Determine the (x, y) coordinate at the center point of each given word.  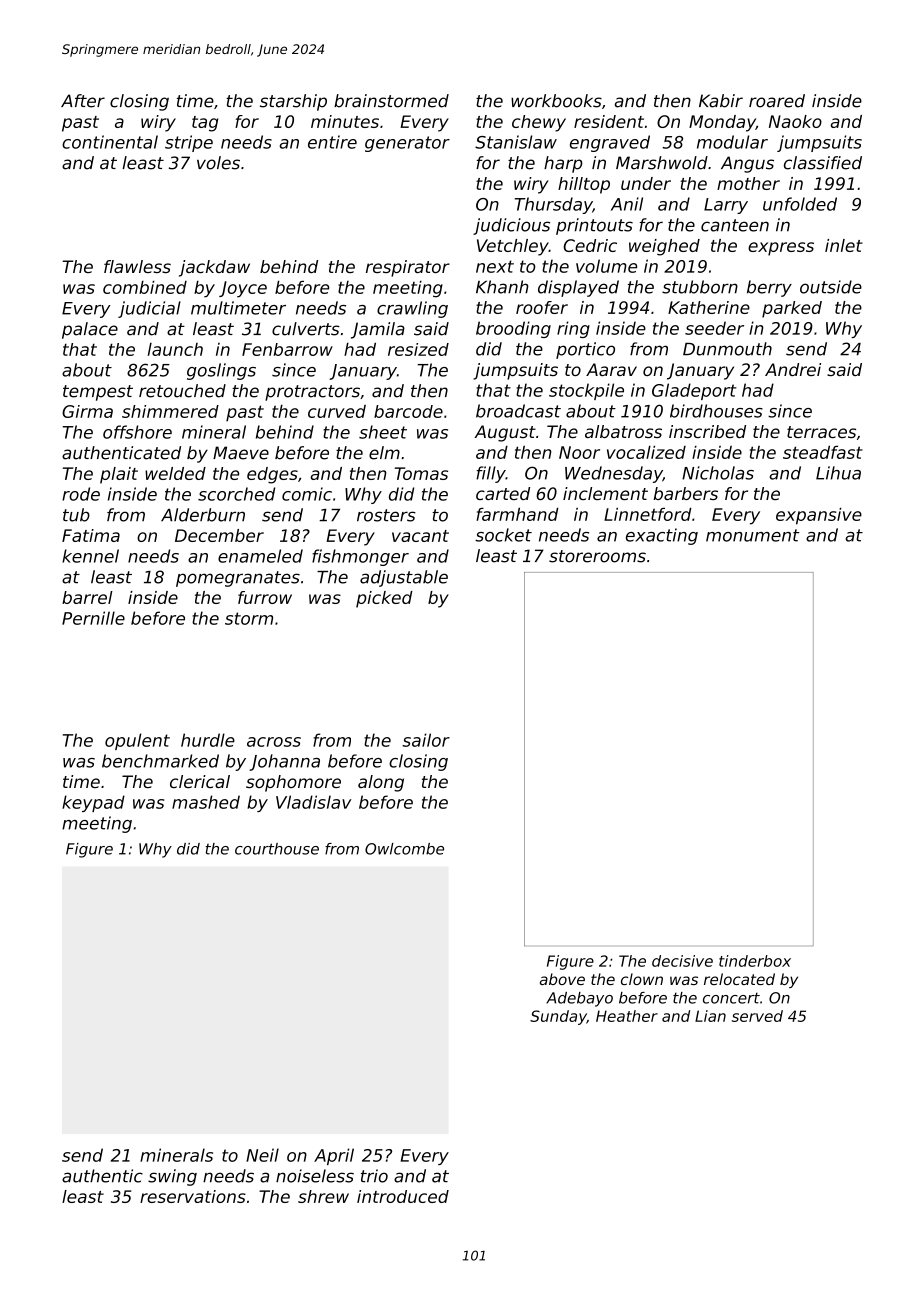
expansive (819, 516)
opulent (137, 741)
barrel (87, 597)
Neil (262, 1155)
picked (384, 599)
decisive (682, 961)
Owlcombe (404, 849)
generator (407, 144)
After (83, 101)
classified (823, 163)
